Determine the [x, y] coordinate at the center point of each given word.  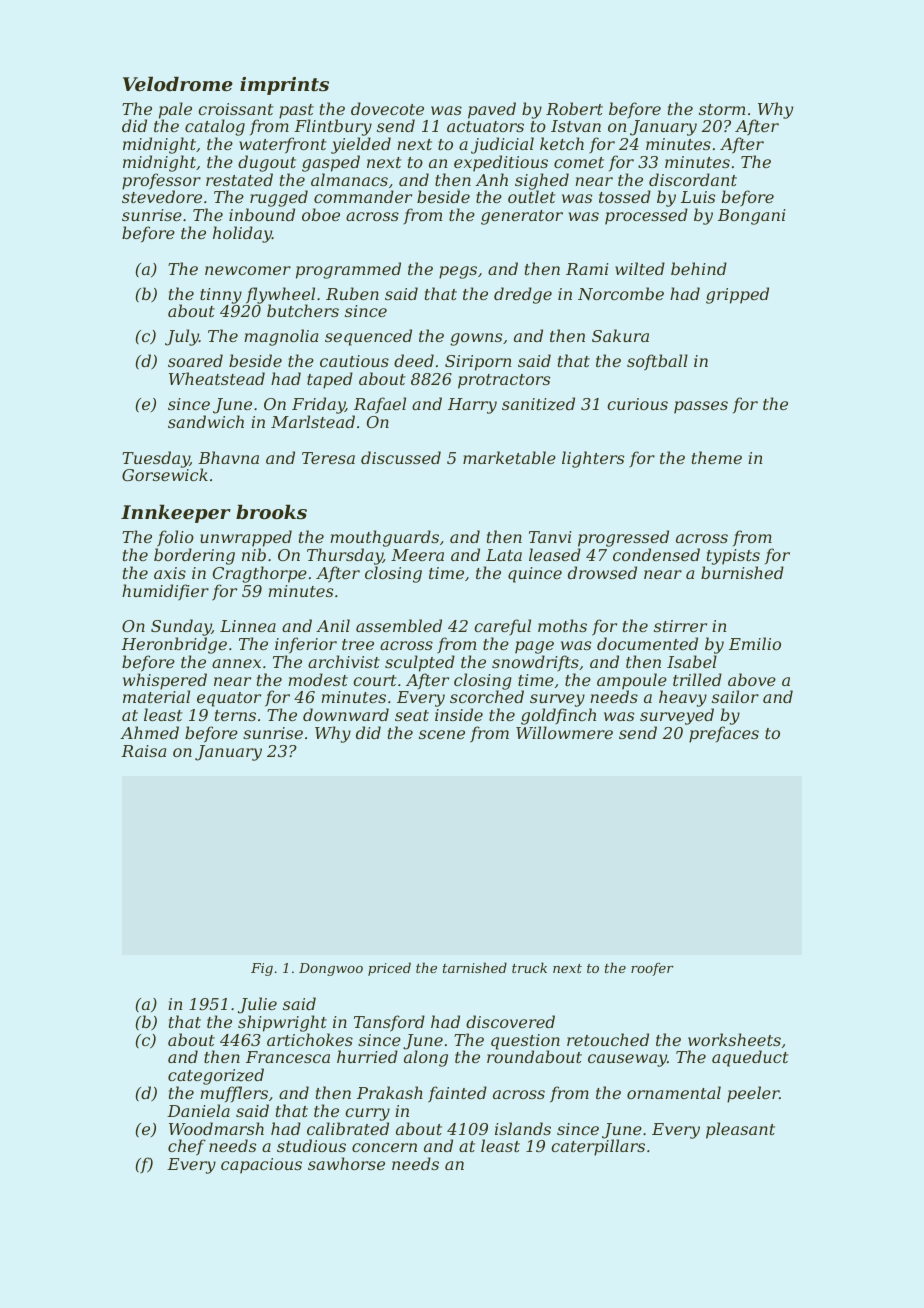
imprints [284, 86]
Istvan [576, 126]
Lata [504, 555]
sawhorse [346, 1163]
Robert [574, 108]
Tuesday [156, 459]
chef [187, 1147]
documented [647, 643]
